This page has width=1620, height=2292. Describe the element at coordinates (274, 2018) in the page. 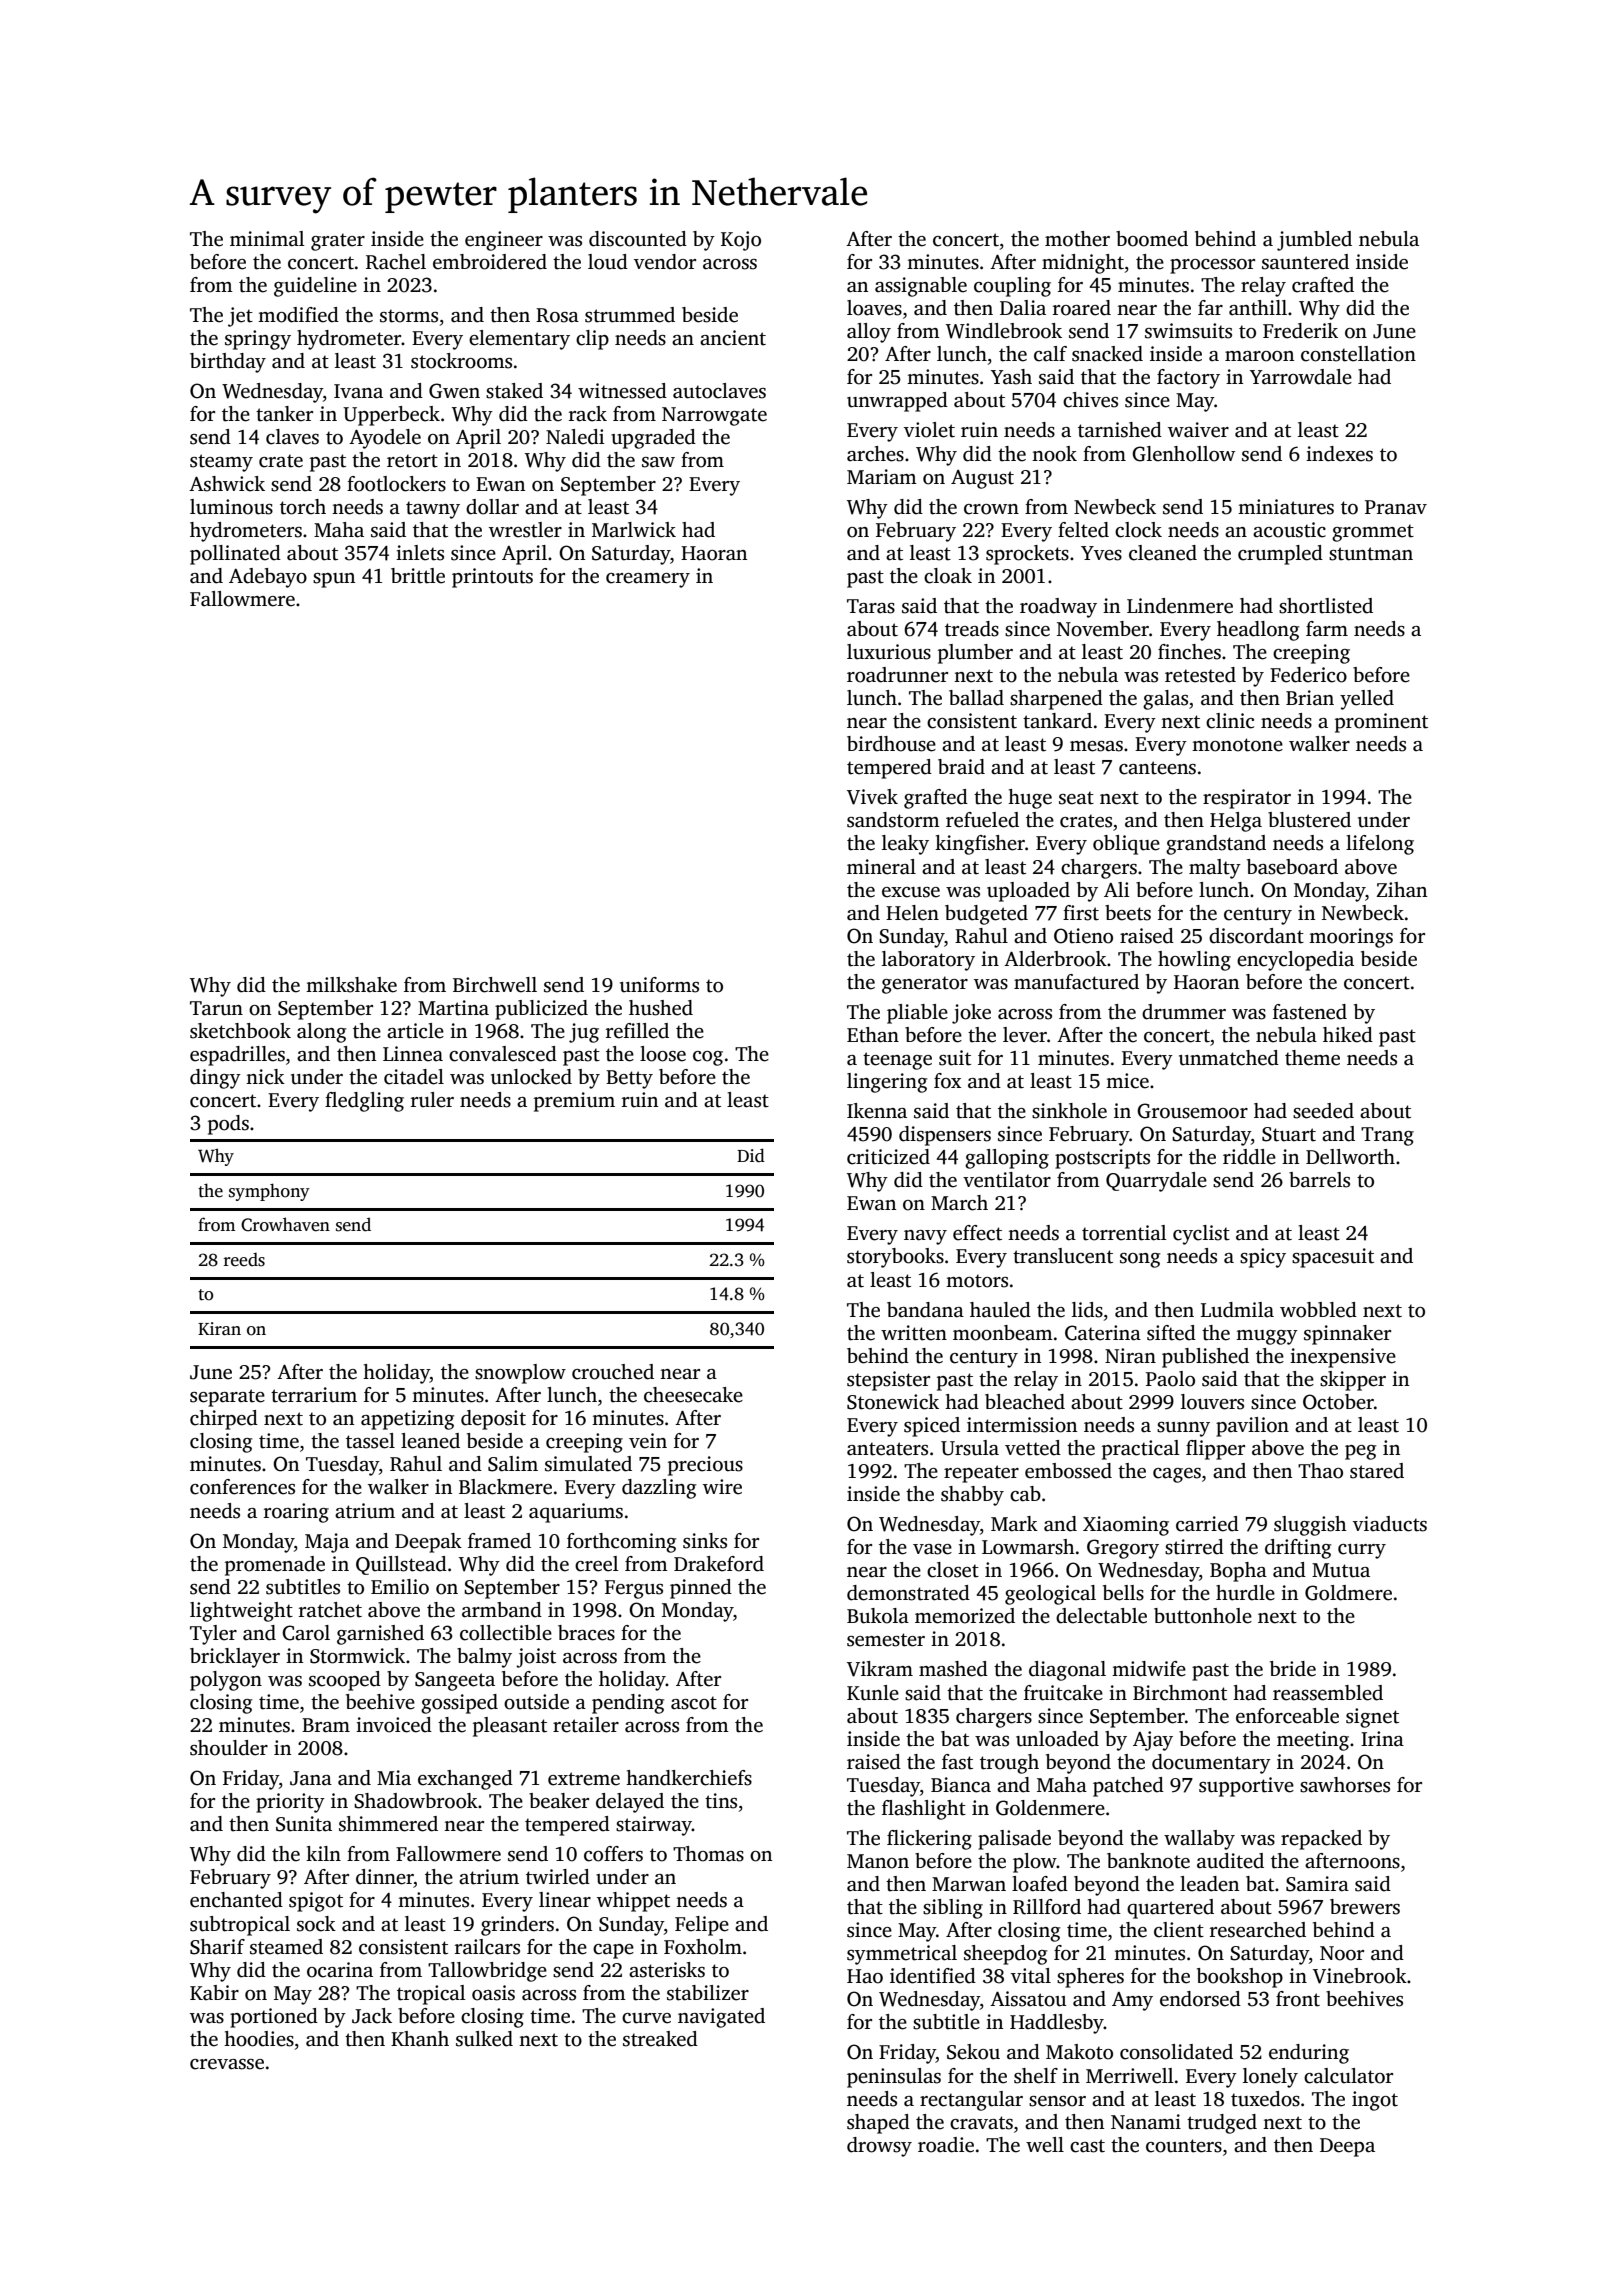

I see `portioned` at that location.
